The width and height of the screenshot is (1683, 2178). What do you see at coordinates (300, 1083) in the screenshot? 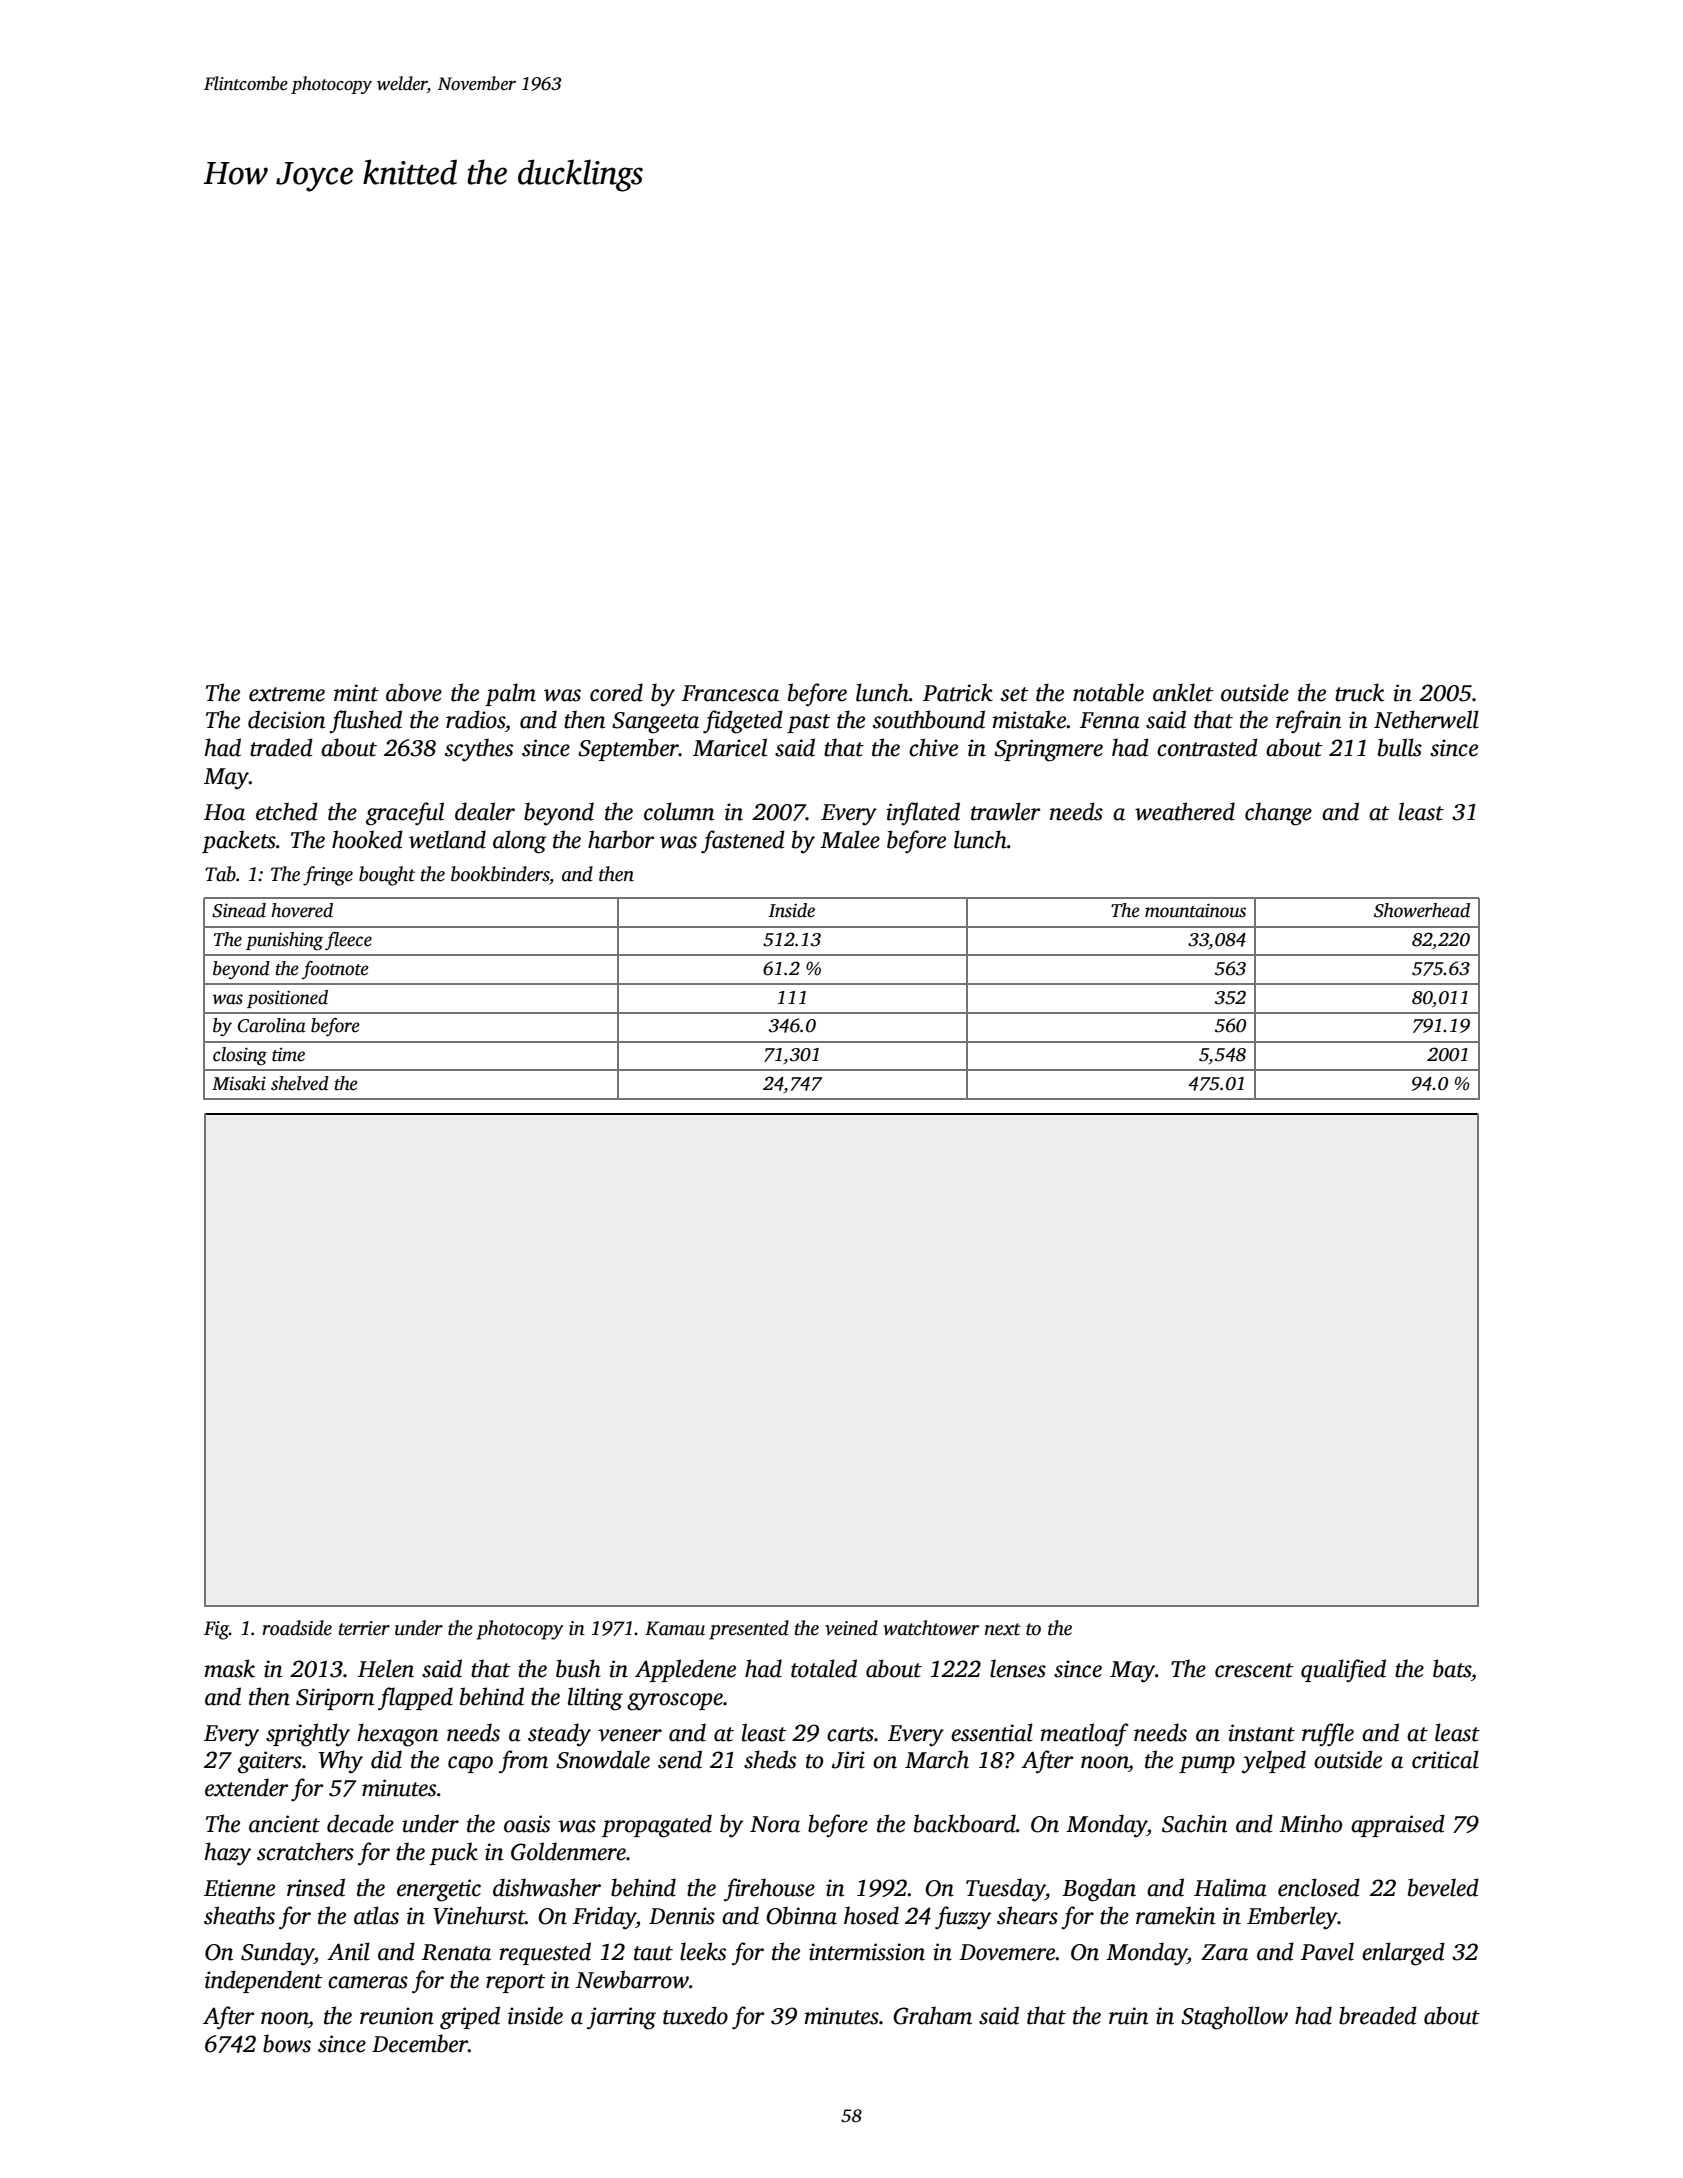
I see `shelved` at bounding box center [300, 1083].
